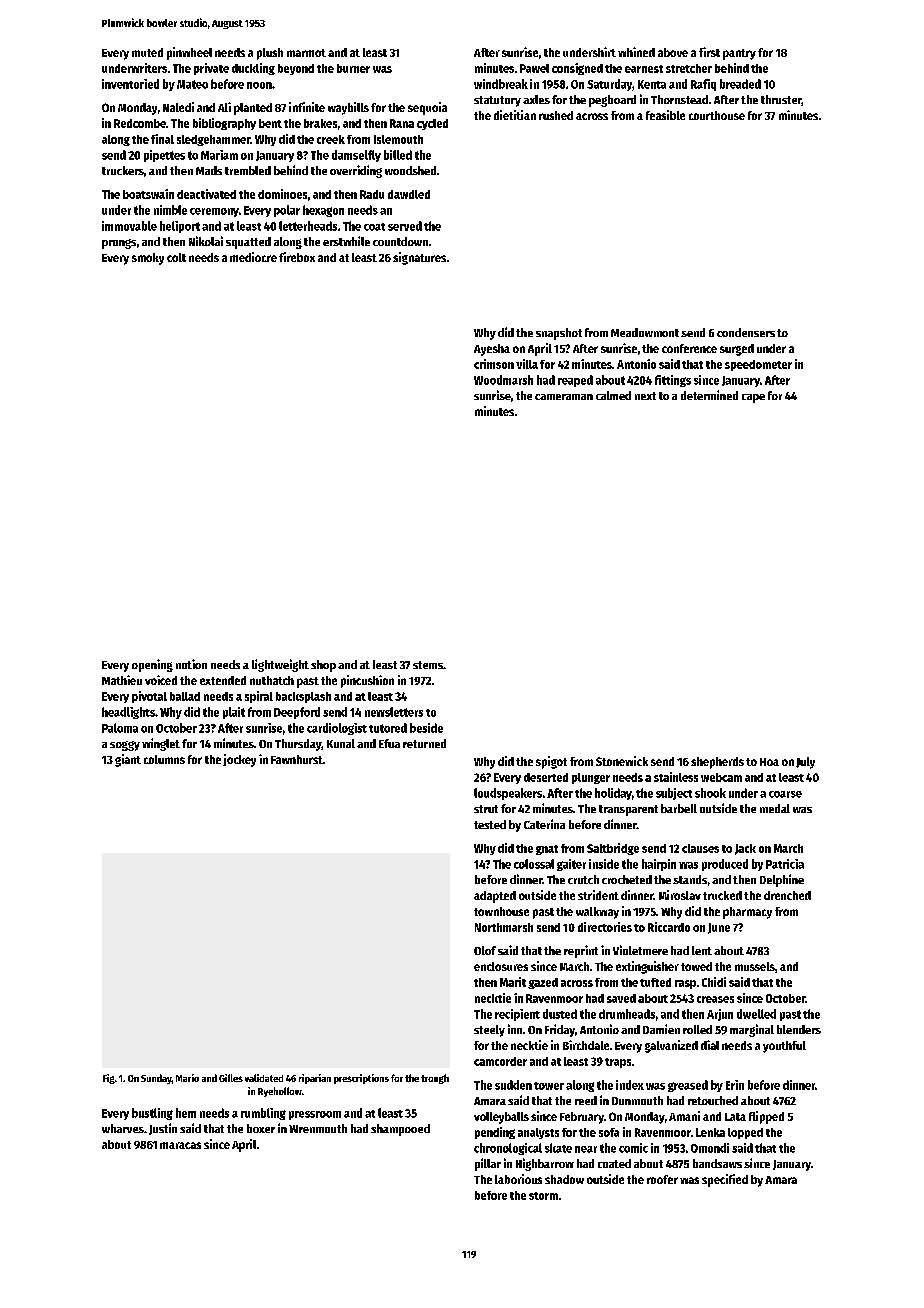 The image size is (924, 1308). Describe the element at coordinates (389, 743) in the screenshot. I see `Efua` at that location.
